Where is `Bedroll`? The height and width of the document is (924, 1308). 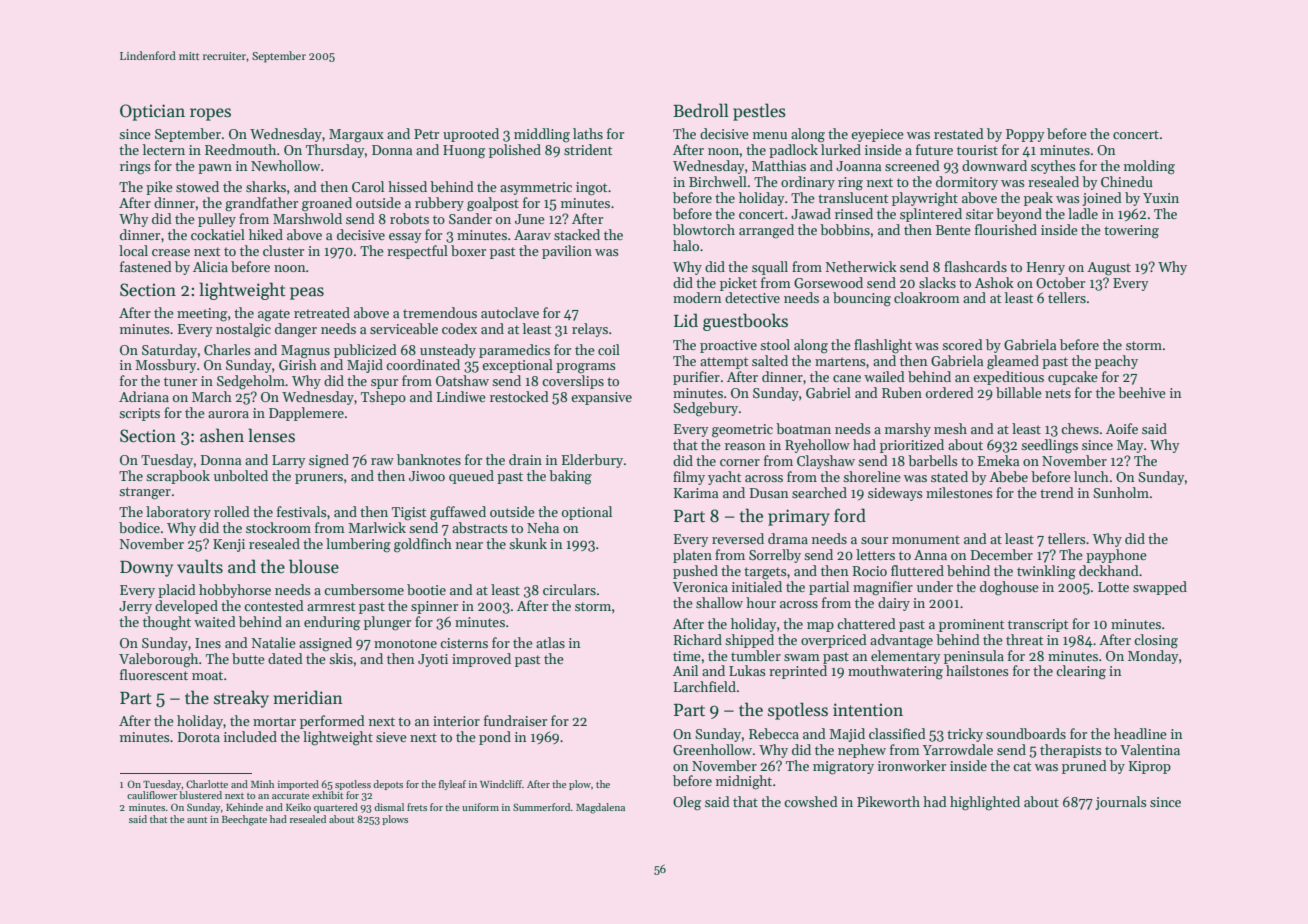 Bedroll is located at coordinates (701, 110).
